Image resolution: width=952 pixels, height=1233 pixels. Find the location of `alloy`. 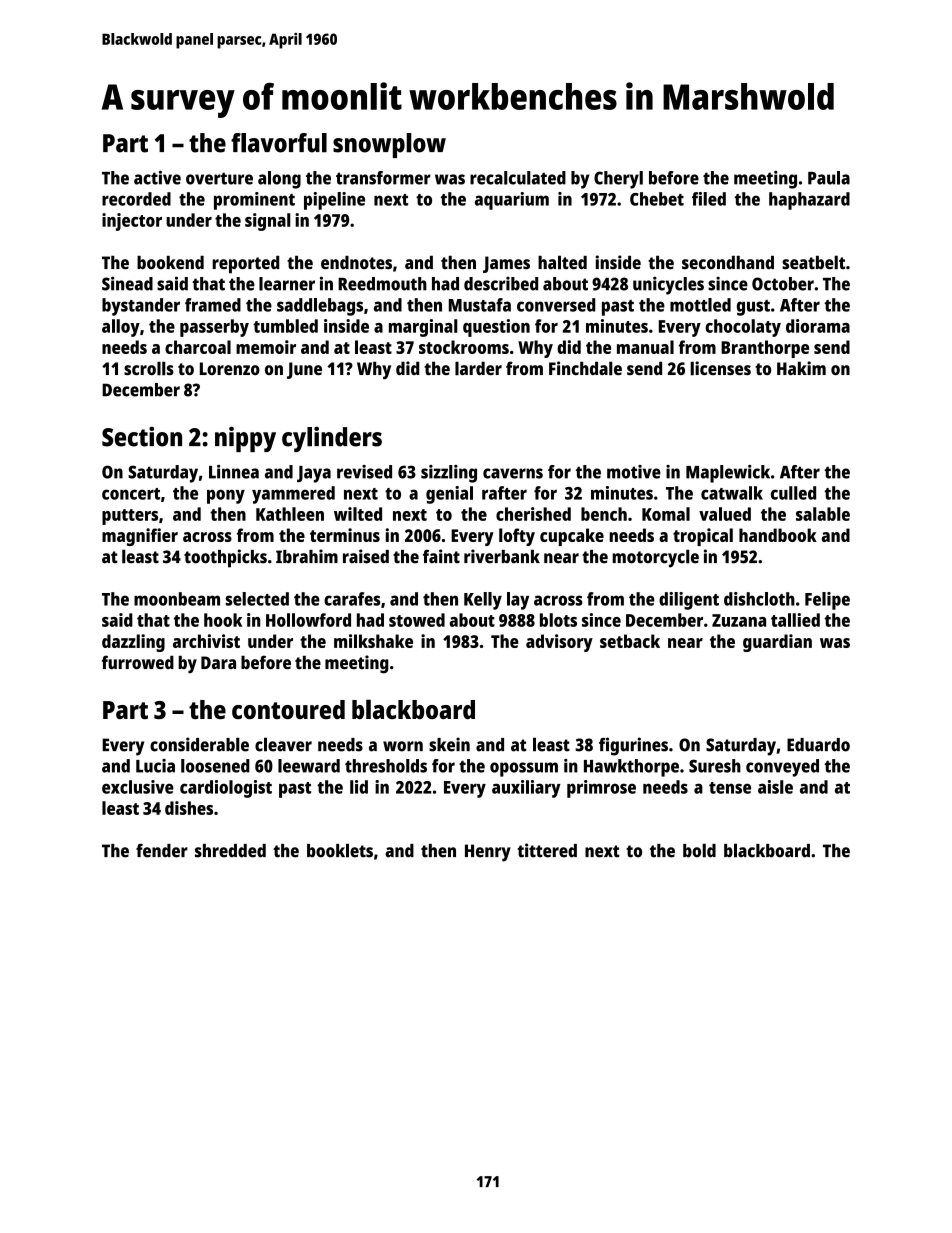

alloy is located at coordinates (121, 328).
